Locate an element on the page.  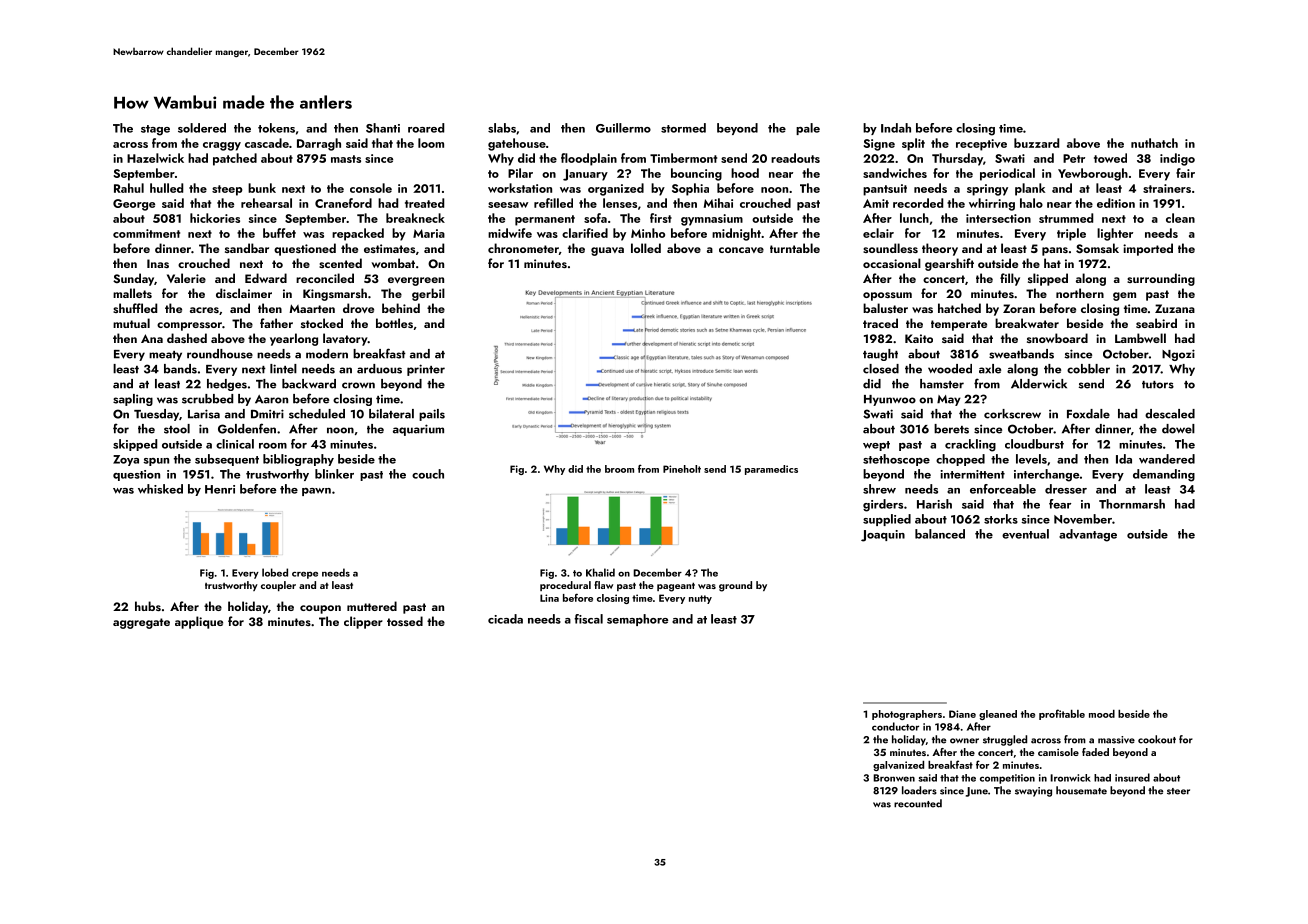
applique is located at coordinates (199, 622).
